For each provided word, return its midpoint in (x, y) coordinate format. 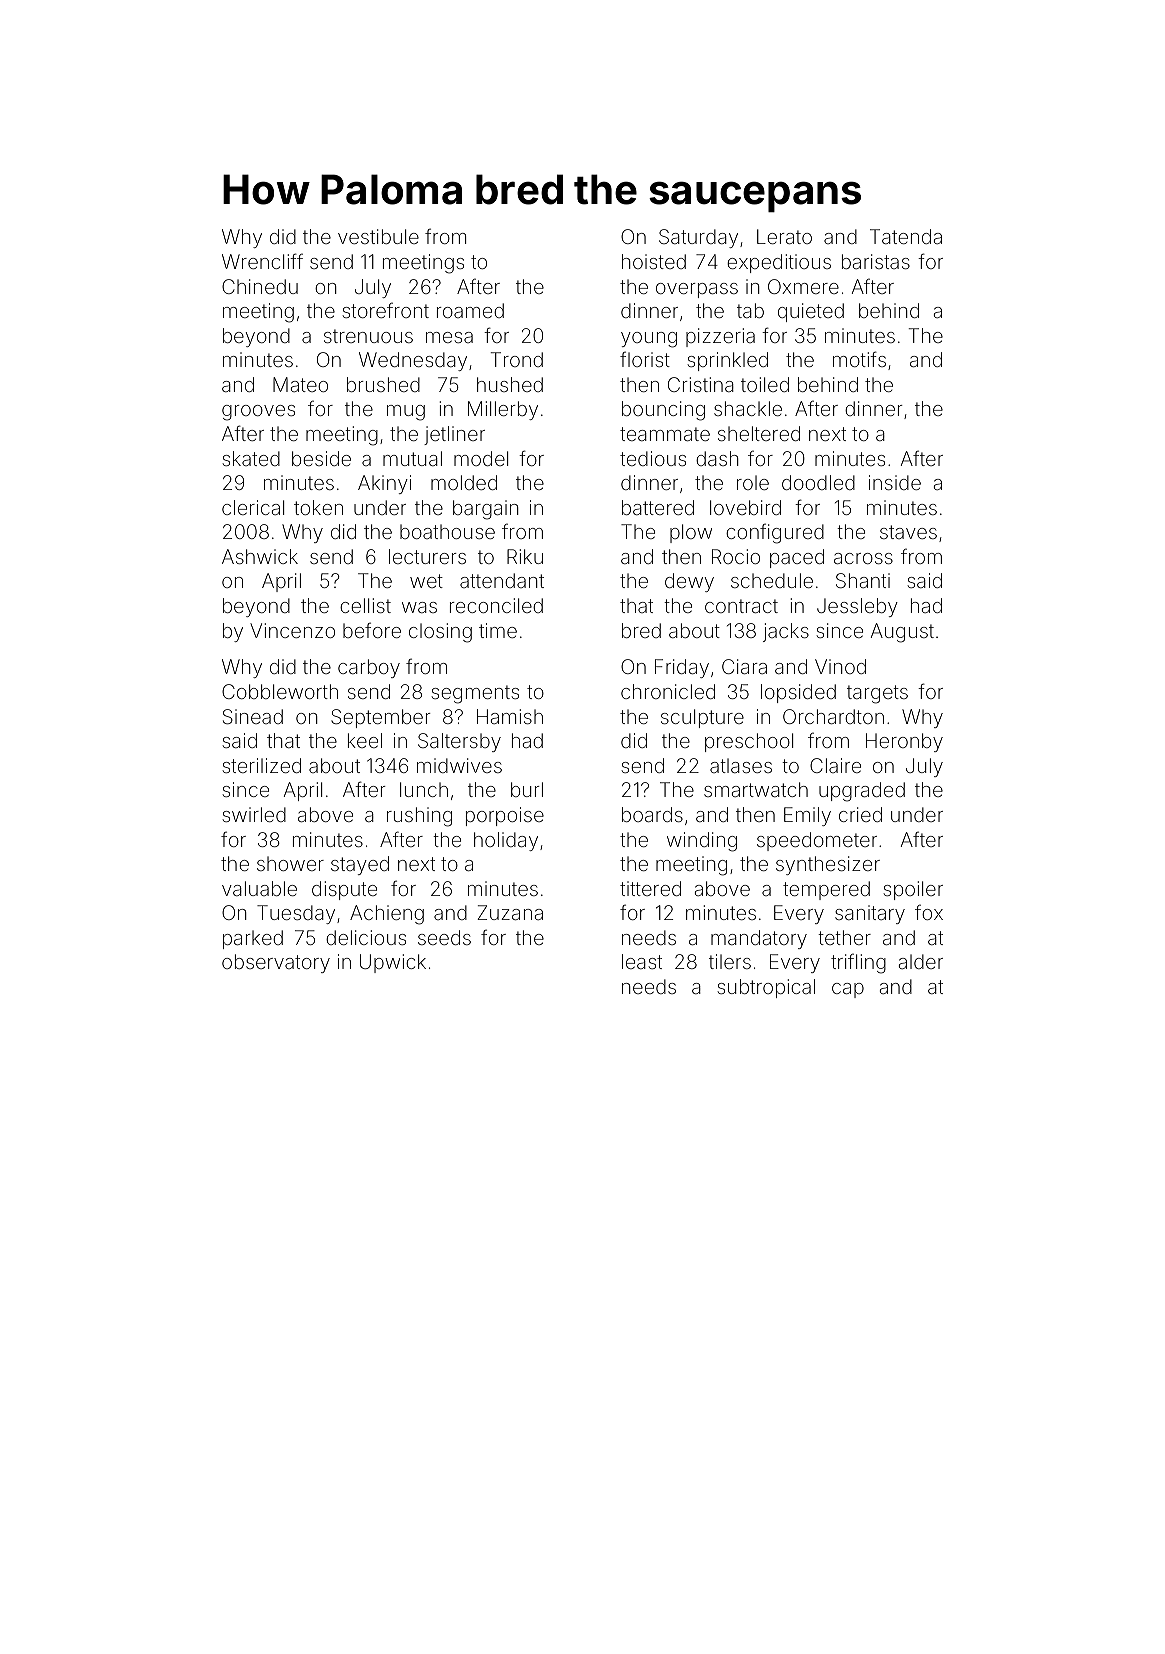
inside (895, 482)
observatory (276, 963)
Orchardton (833, 716)
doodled (818, 482)
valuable (259, 888)
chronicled (668, 691)
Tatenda (906, 236)
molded (464, 482)
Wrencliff (262, 261)
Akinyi (384, 484)
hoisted (654, 261)
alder (921, 961)
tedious (653, 458)
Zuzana (510, 912)
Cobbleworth (280, 691)
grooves (258, 413)
